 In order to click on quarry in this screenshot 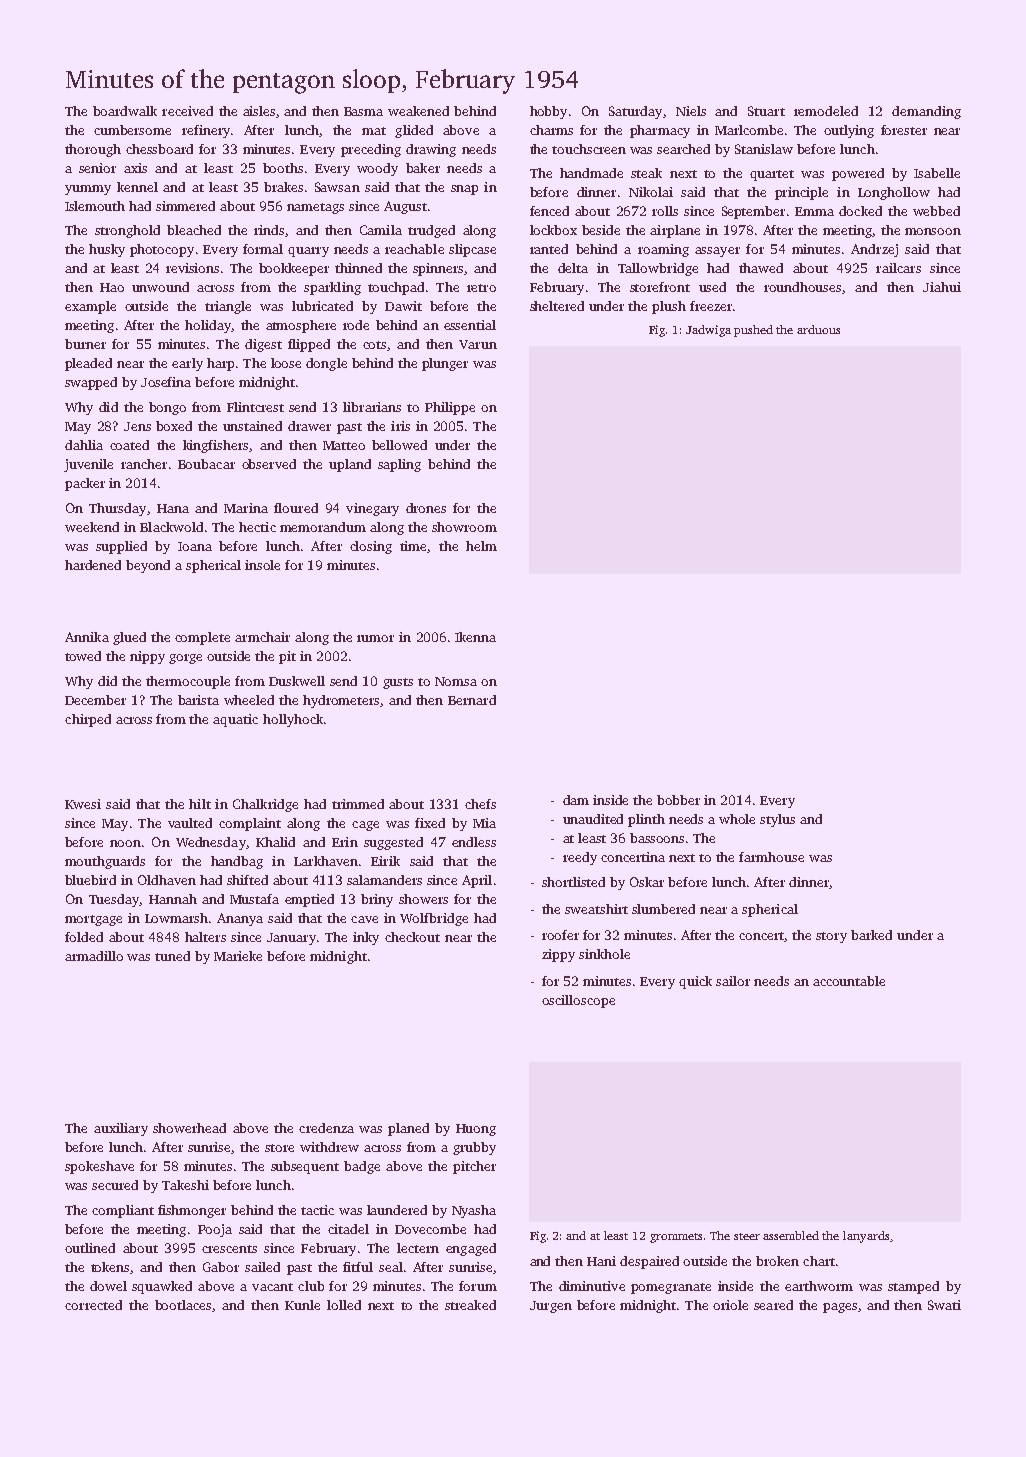, I will do `click(308, 252)`.
